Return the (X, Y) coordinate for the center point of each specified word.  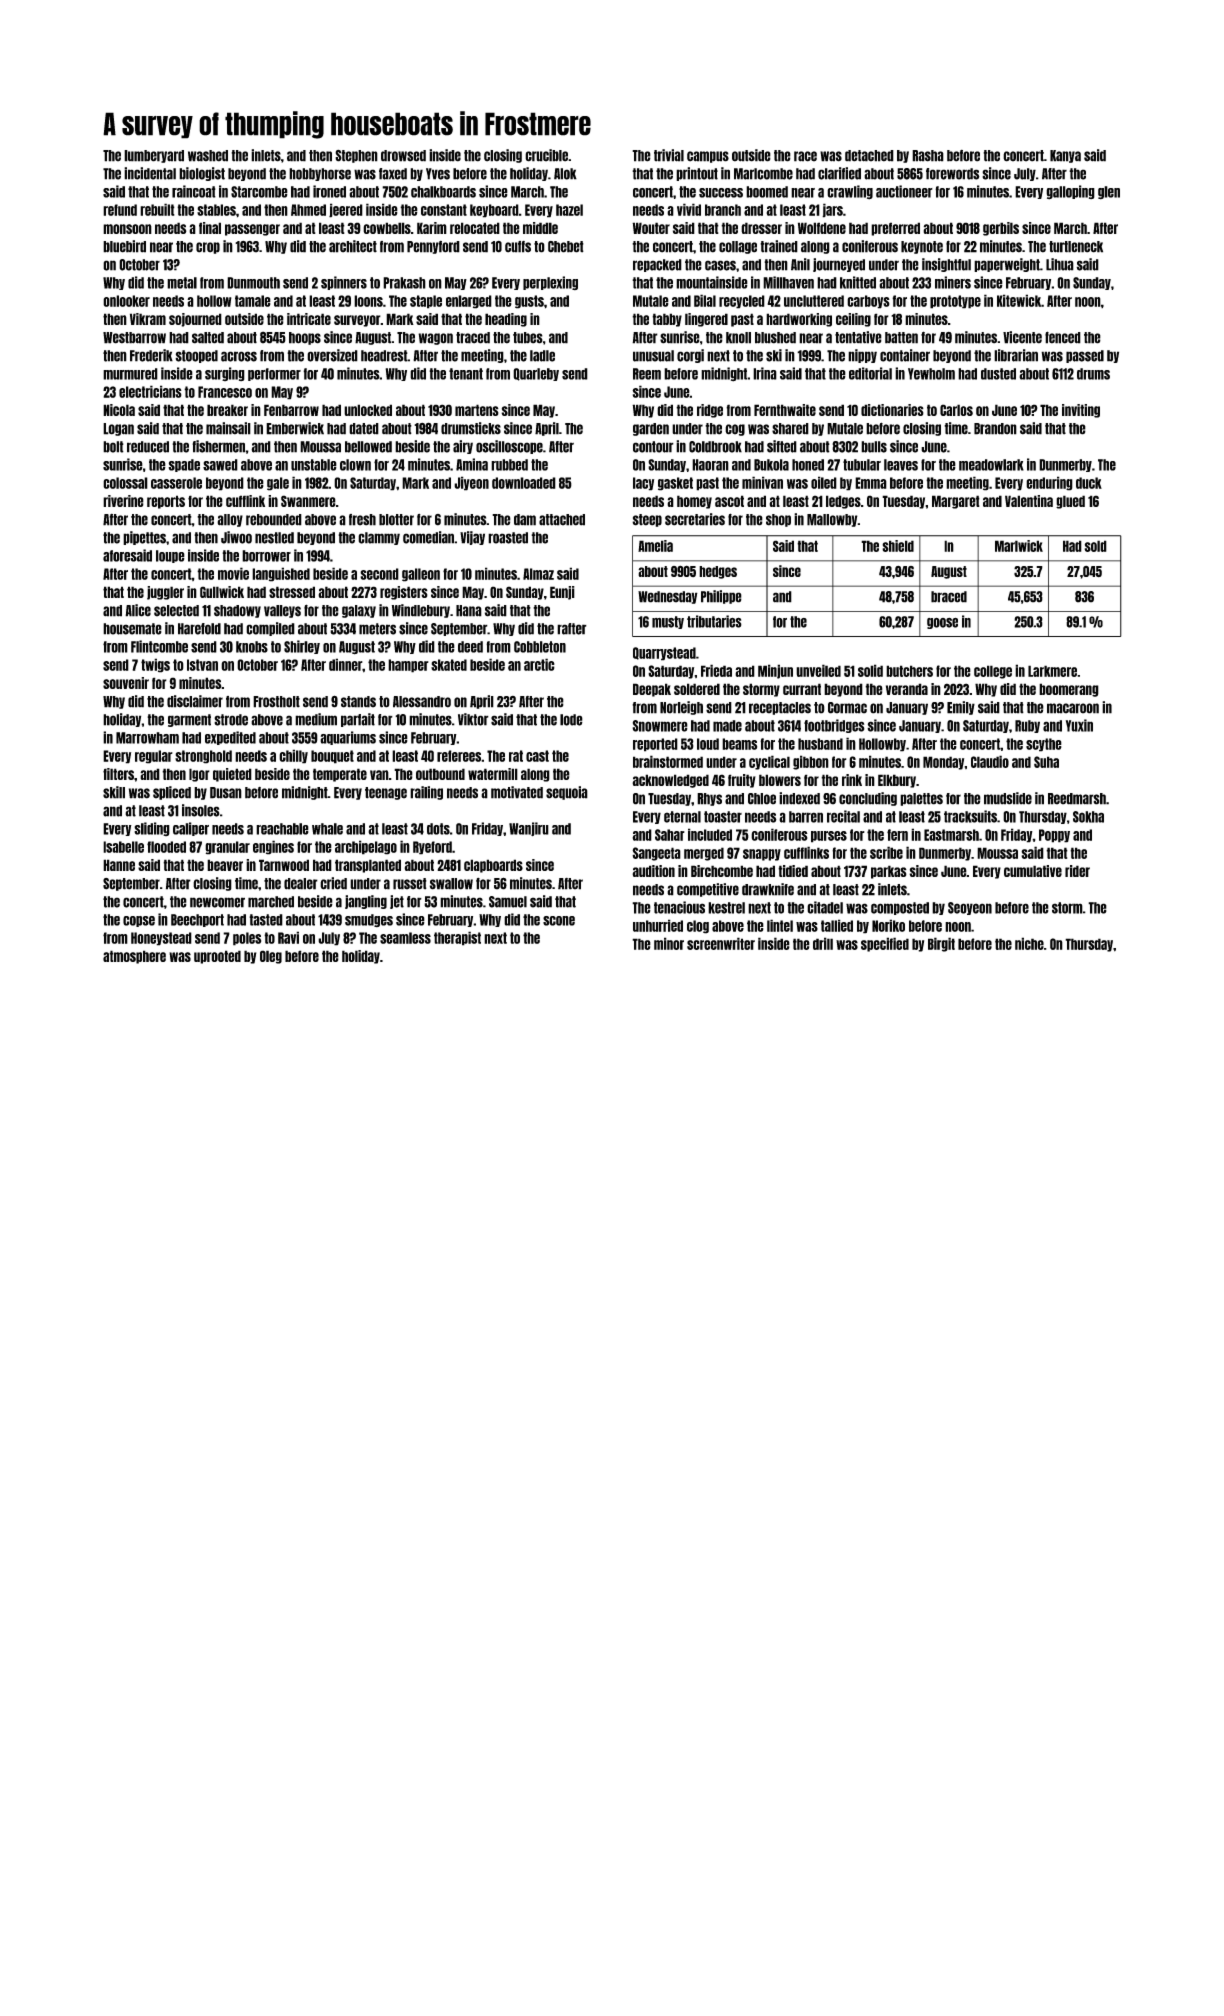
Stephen (356, 156)
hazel (569, 210)
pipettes (144, 538)
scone (559, 921)
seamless (405, 938)
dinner (345, 664)
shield (898, 546)
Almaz (538, 574)
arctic (539, 664)
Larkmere (1052, 671)
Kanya (1065, 156)
